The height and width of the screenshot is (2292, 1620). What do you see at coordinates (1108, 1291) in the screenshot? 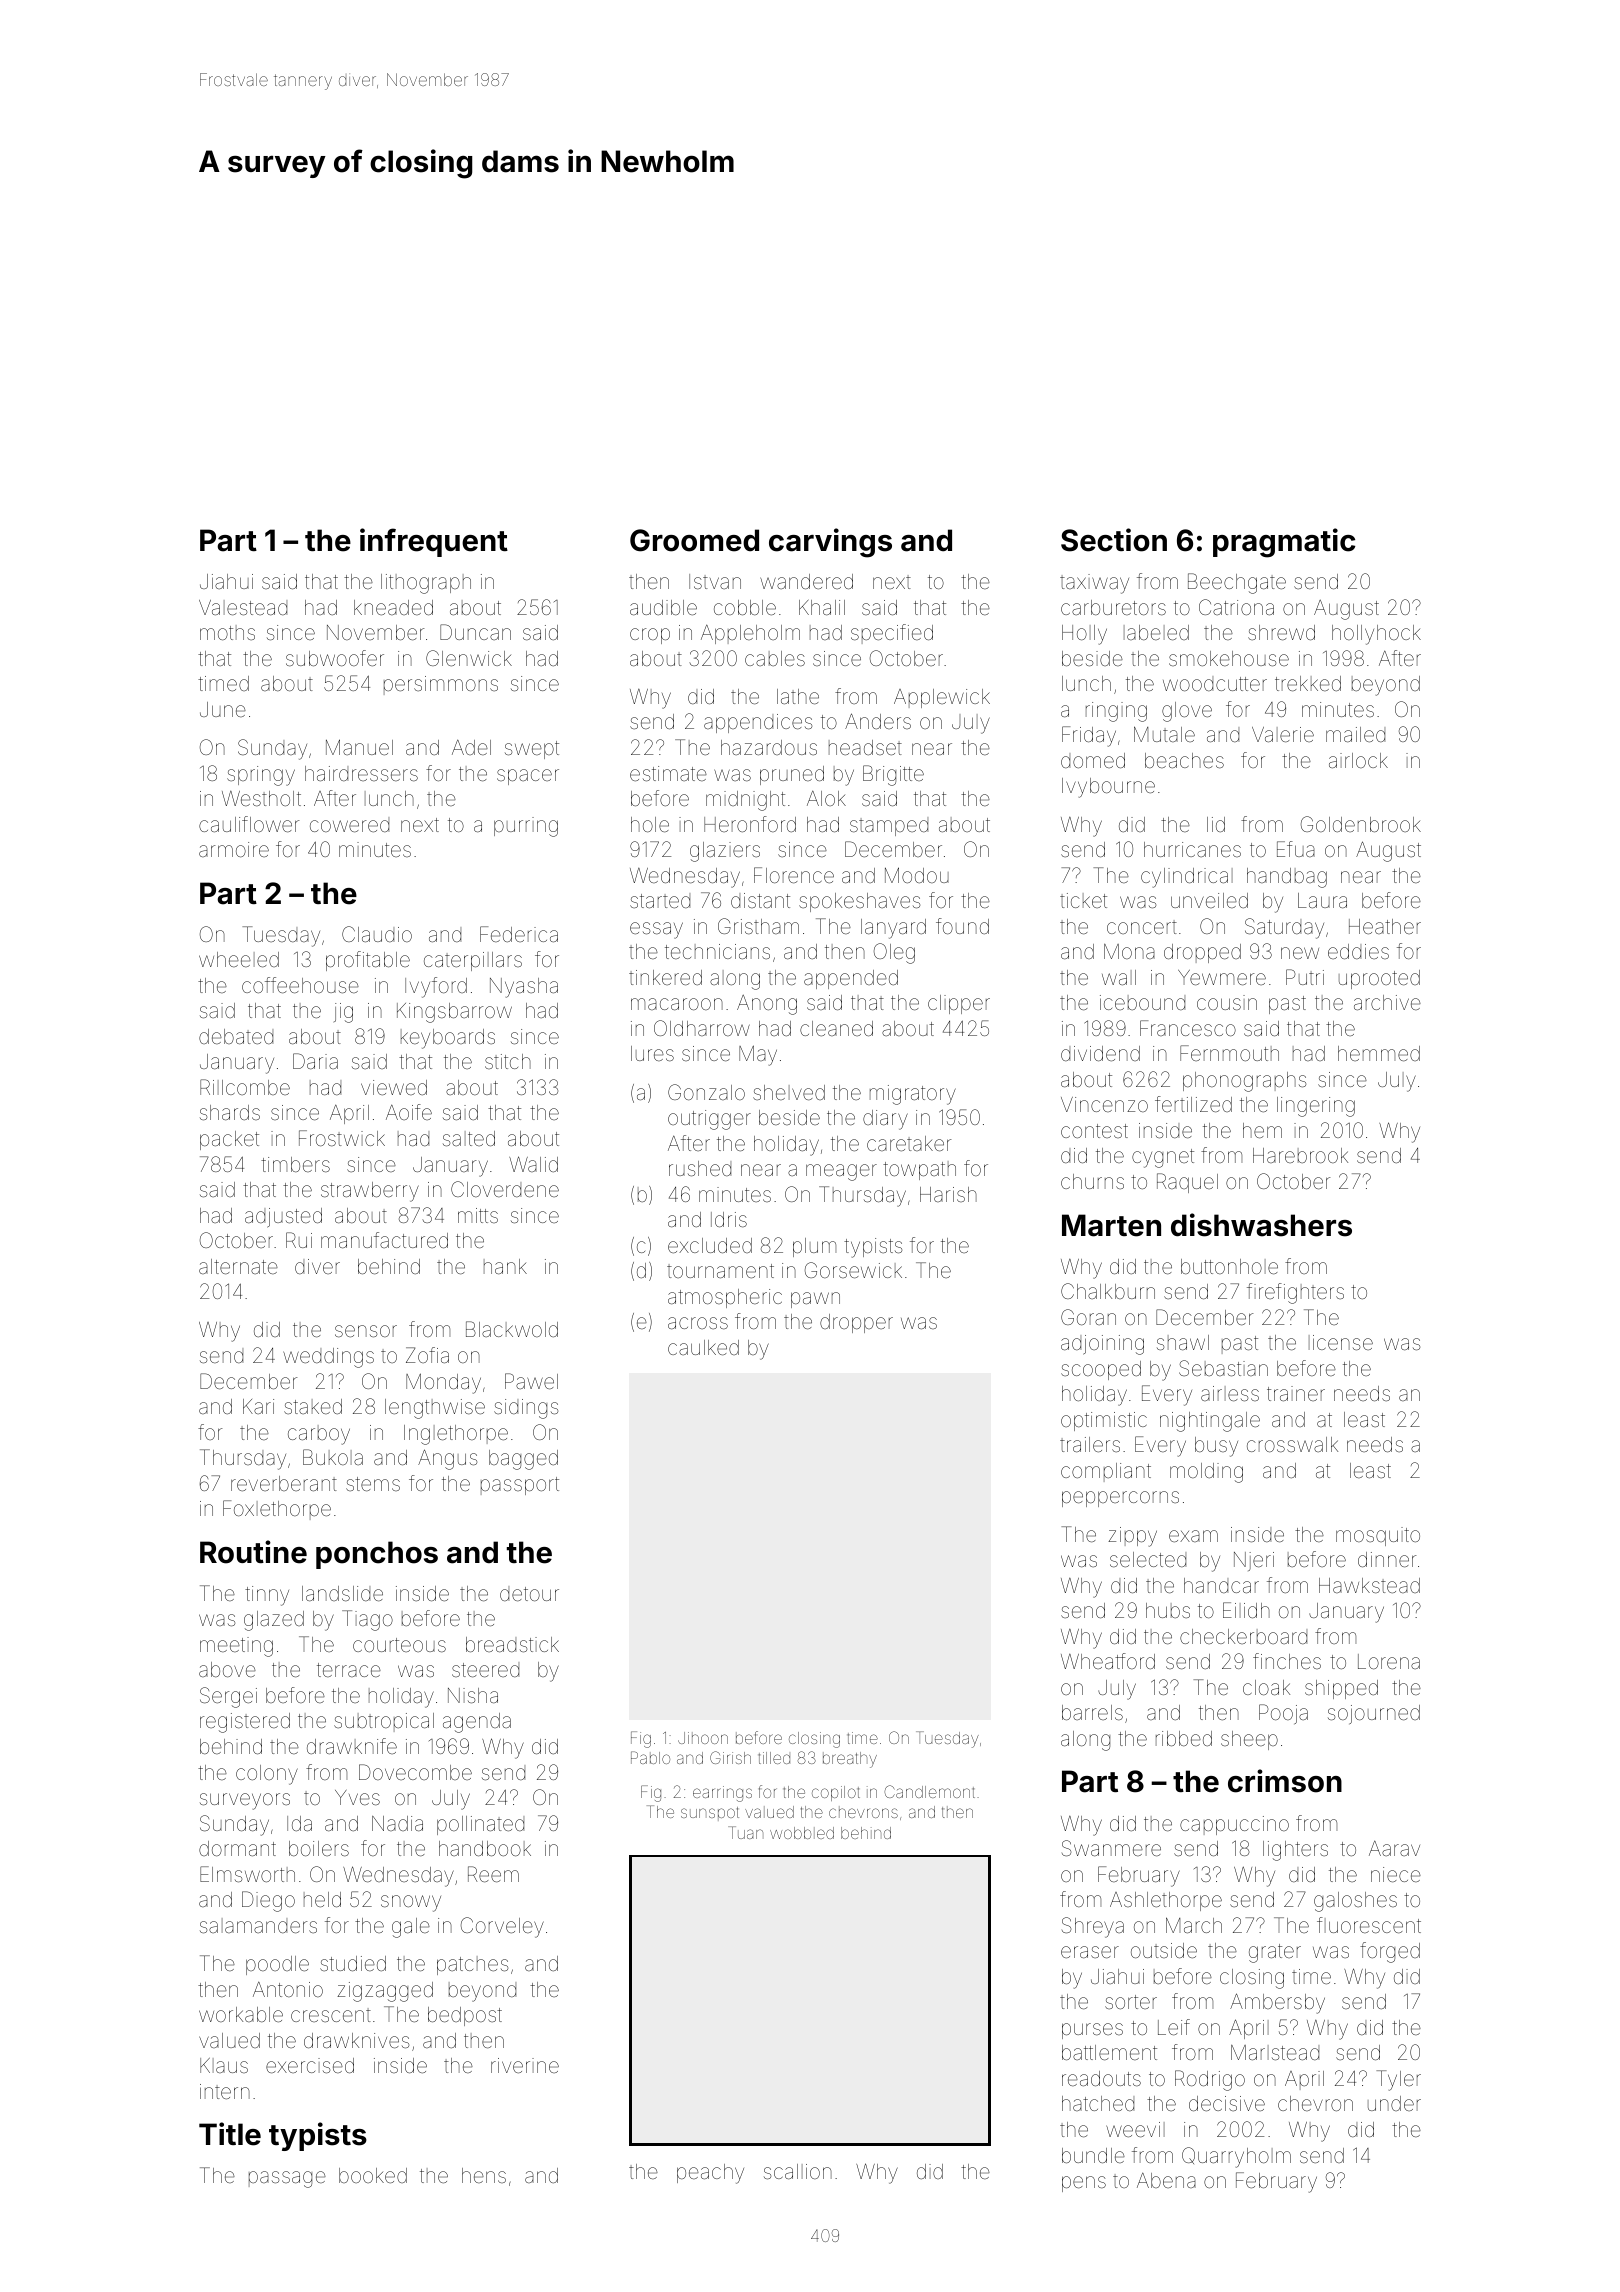
I see `Chalkburn` at bounding box center [1108, 1291].
